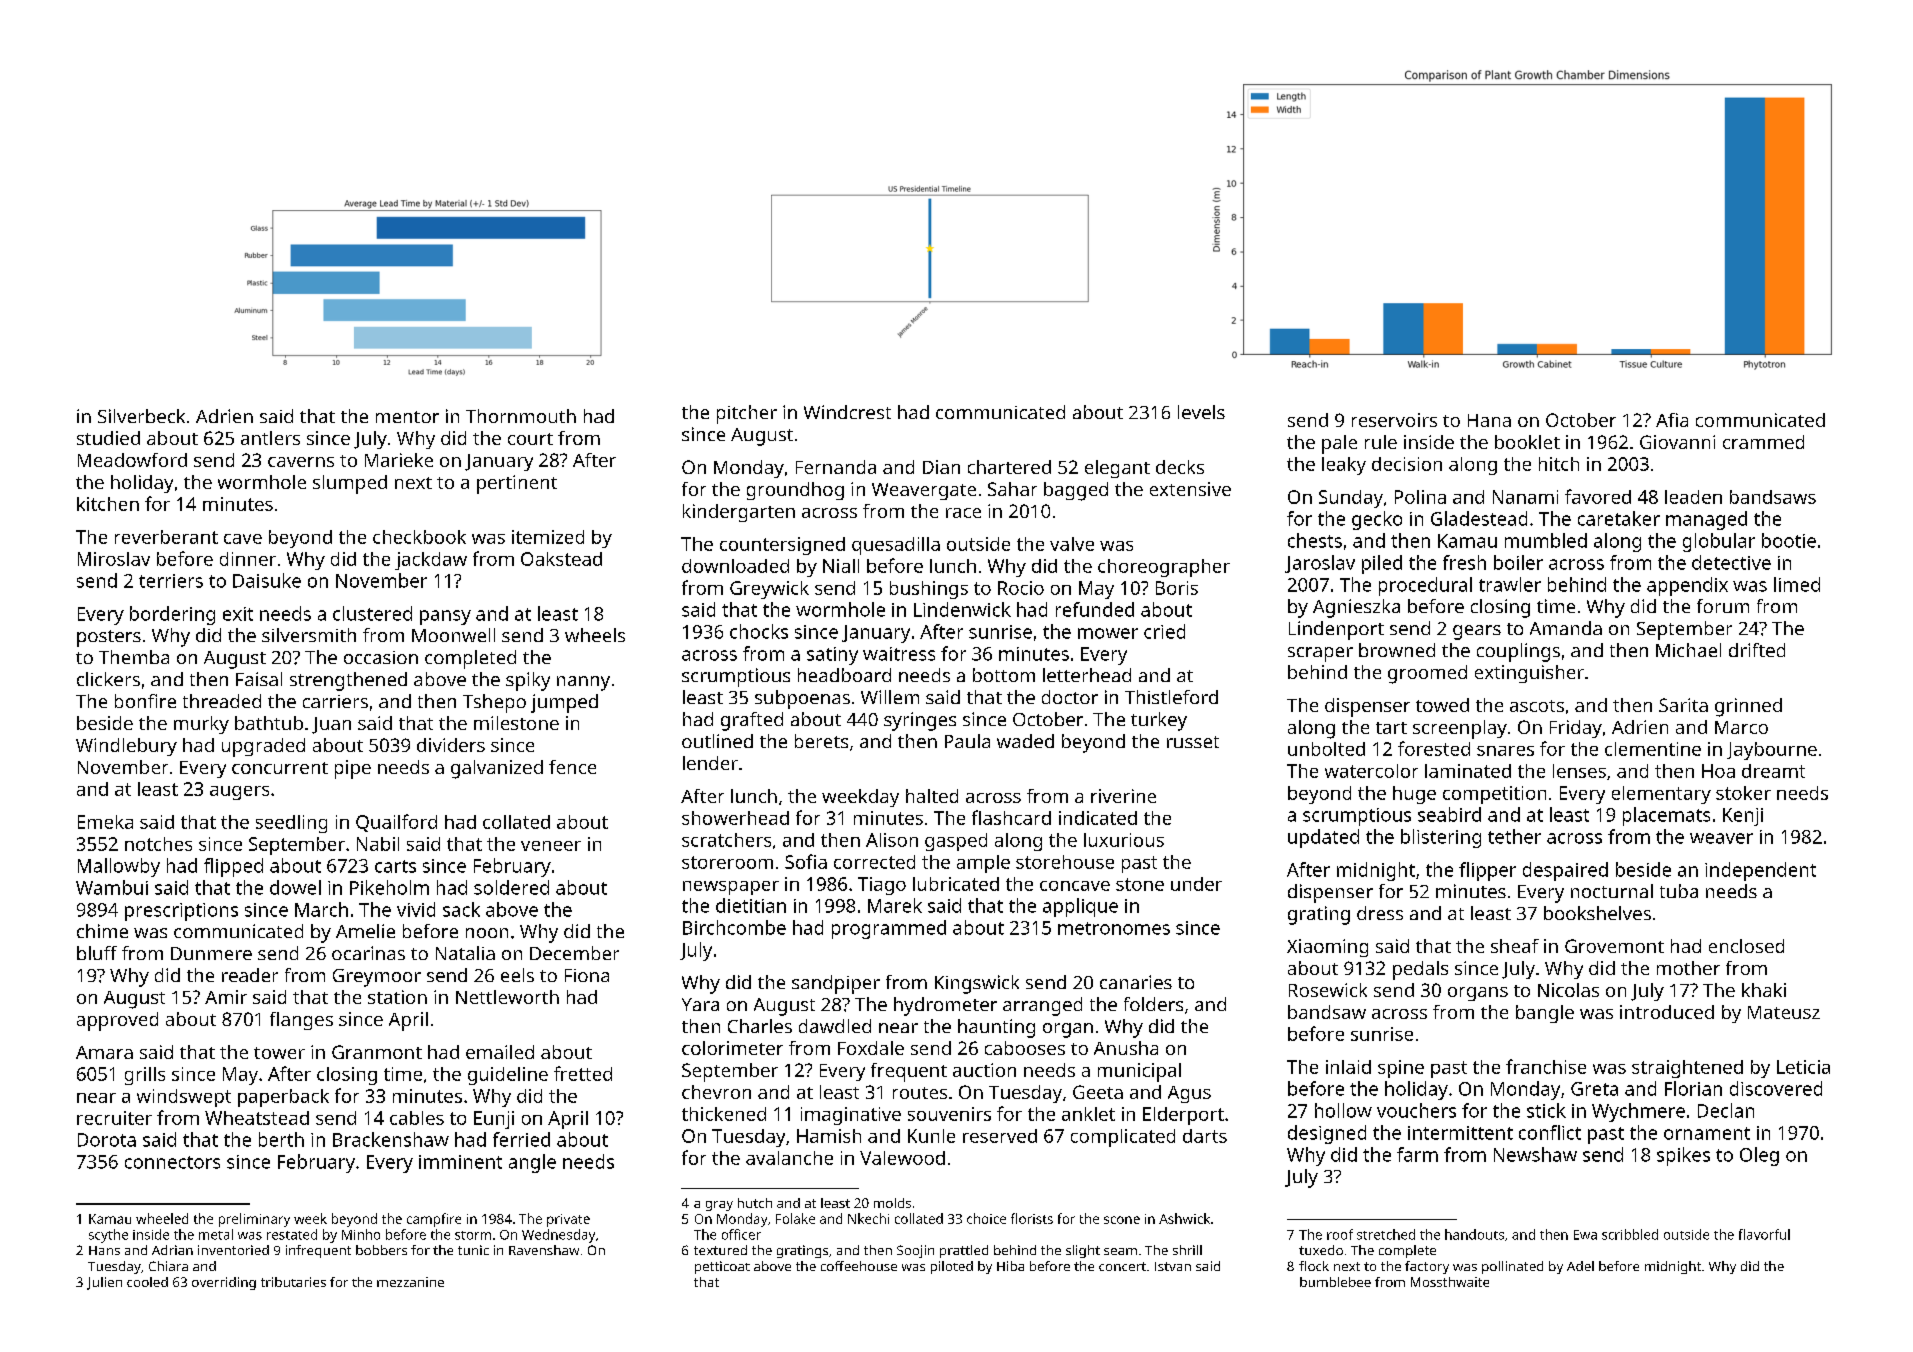 This page has height=1352, width=1913. What do you see at coordinates (407, 417) in the page?
I see `mentor` at bounding box center [407, 417].
